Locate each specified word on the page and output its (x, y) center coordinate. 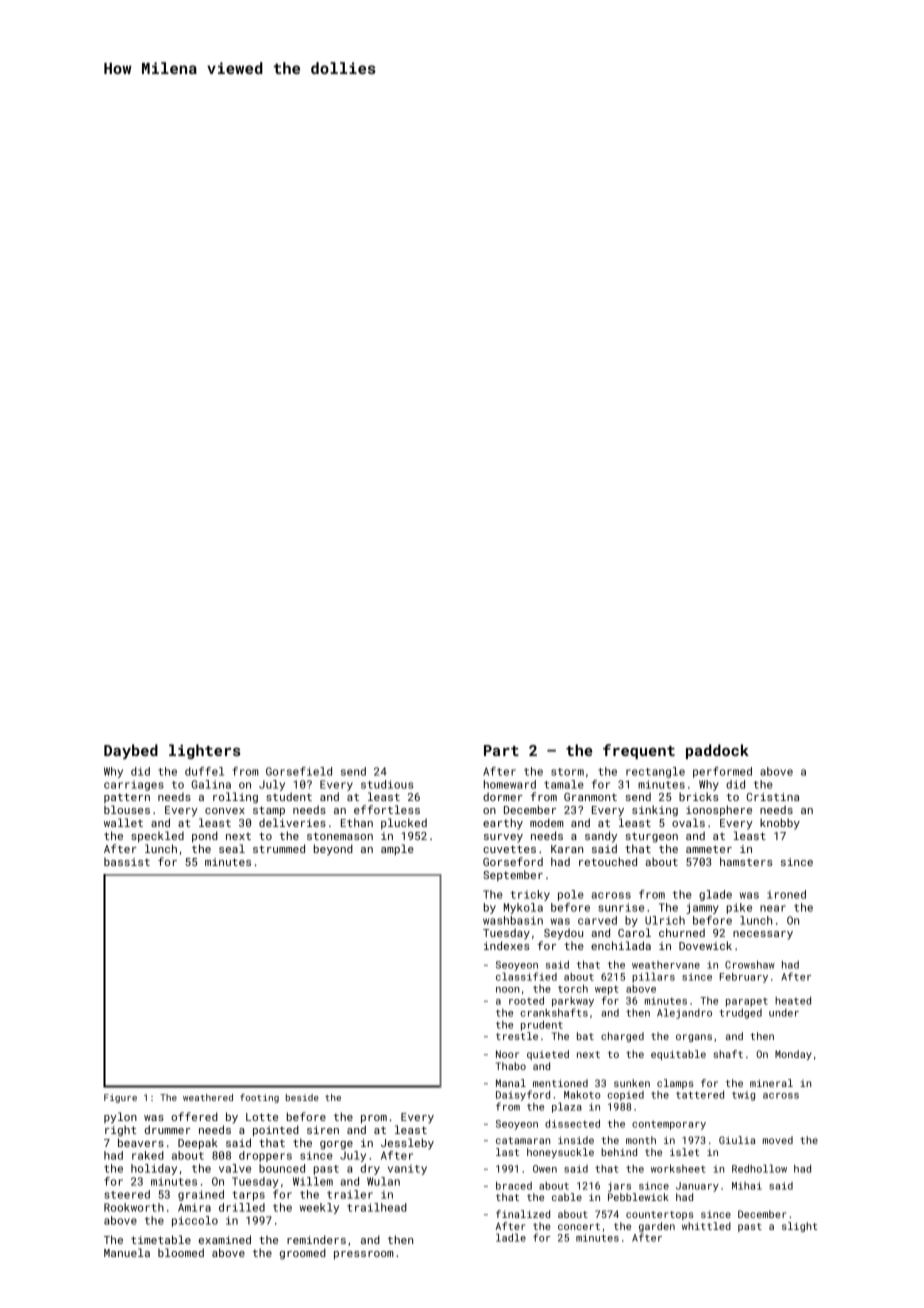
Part (501, 750)
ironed (786, 894)
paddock (717, 751)
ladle (511, 1237)
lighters (205, 751)
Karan (567, 849)
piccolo (195, 1221)
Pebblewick (638, 1197)
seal (232, 848)
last (507, 1152)
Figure (120, 1098)
